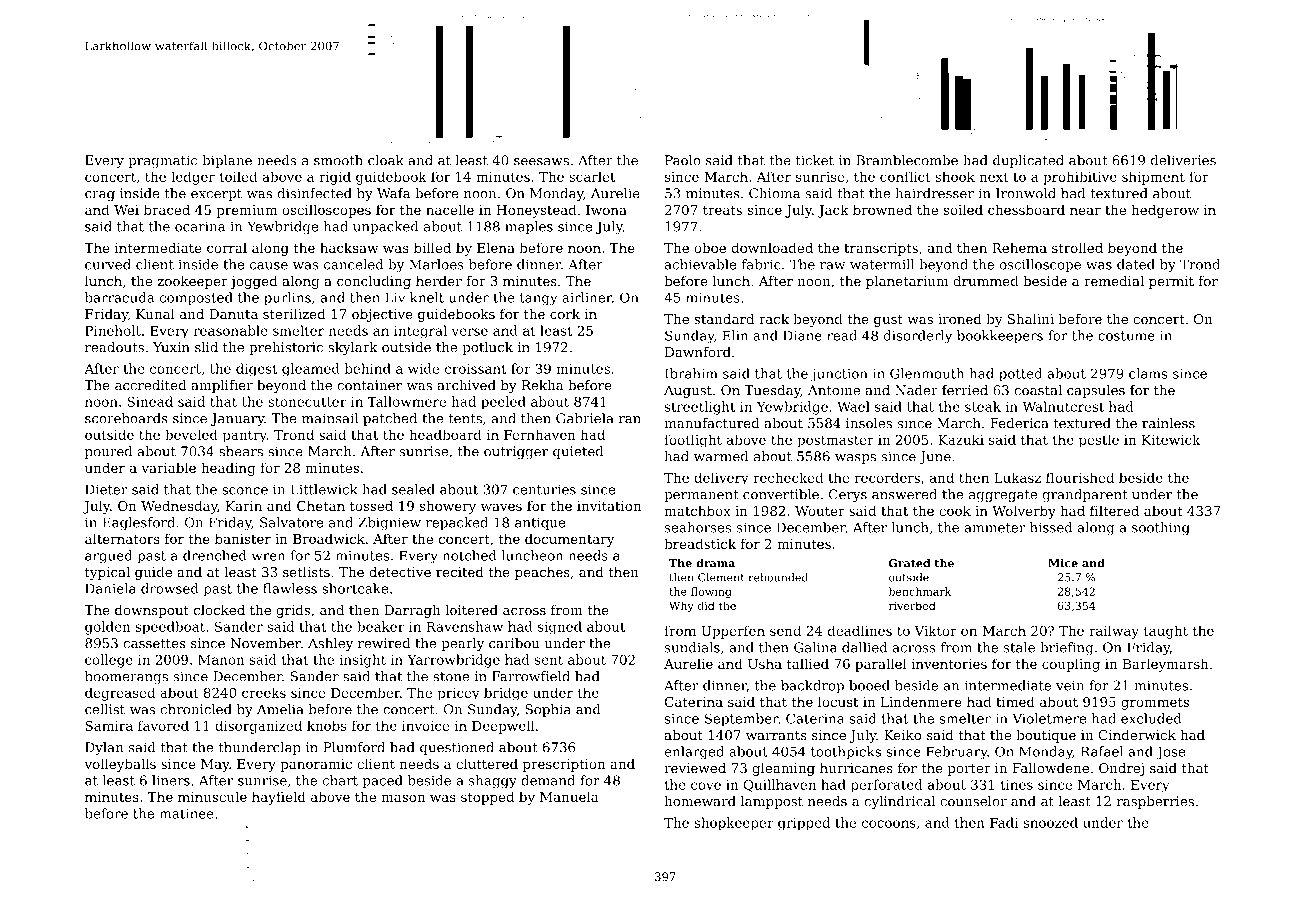  What do you see at coordinates (108, 628) in the document?
I see `golden` at bounding box center [108, 628].
